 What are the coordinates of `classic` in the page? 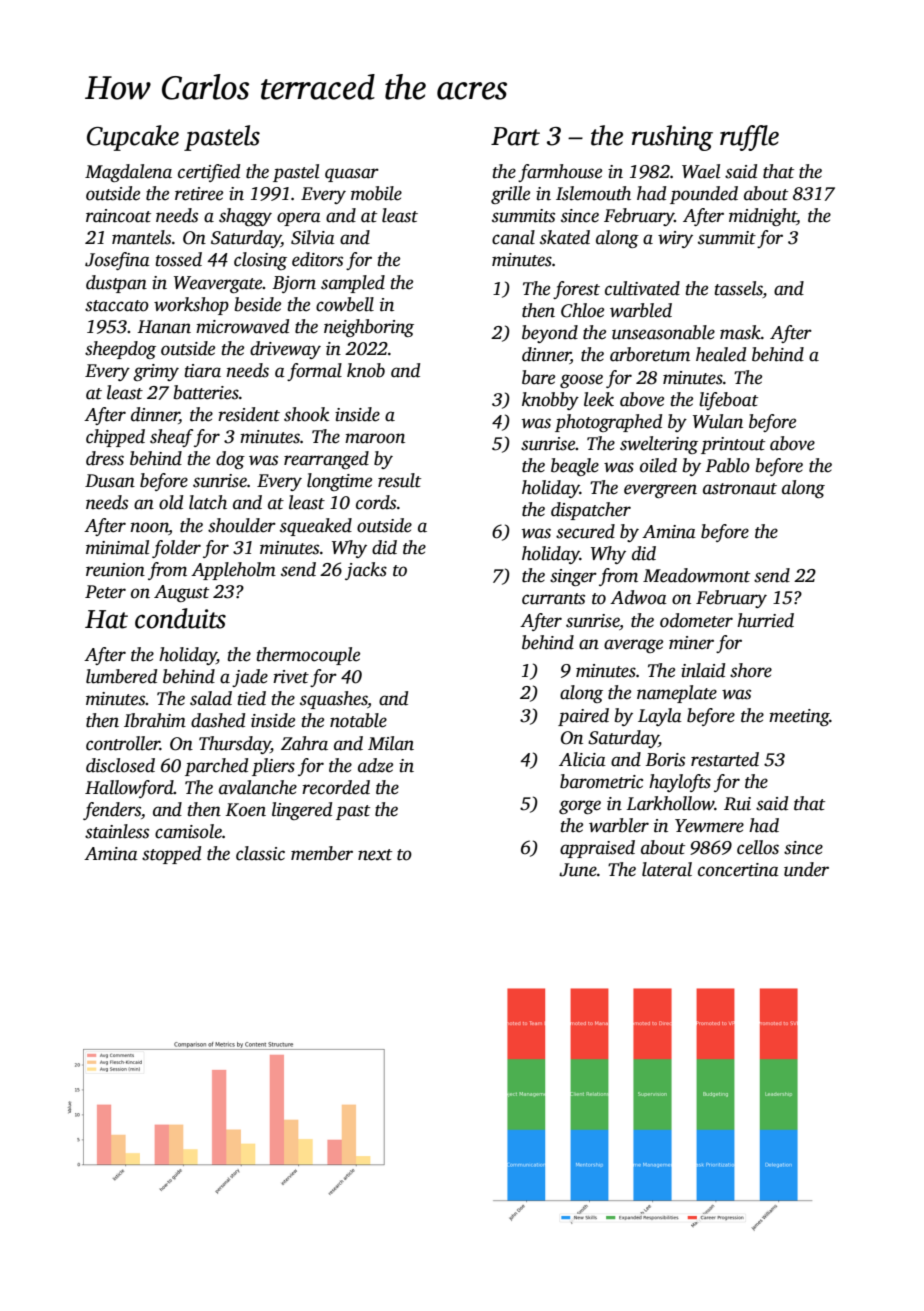 It's located at (260, 853).
